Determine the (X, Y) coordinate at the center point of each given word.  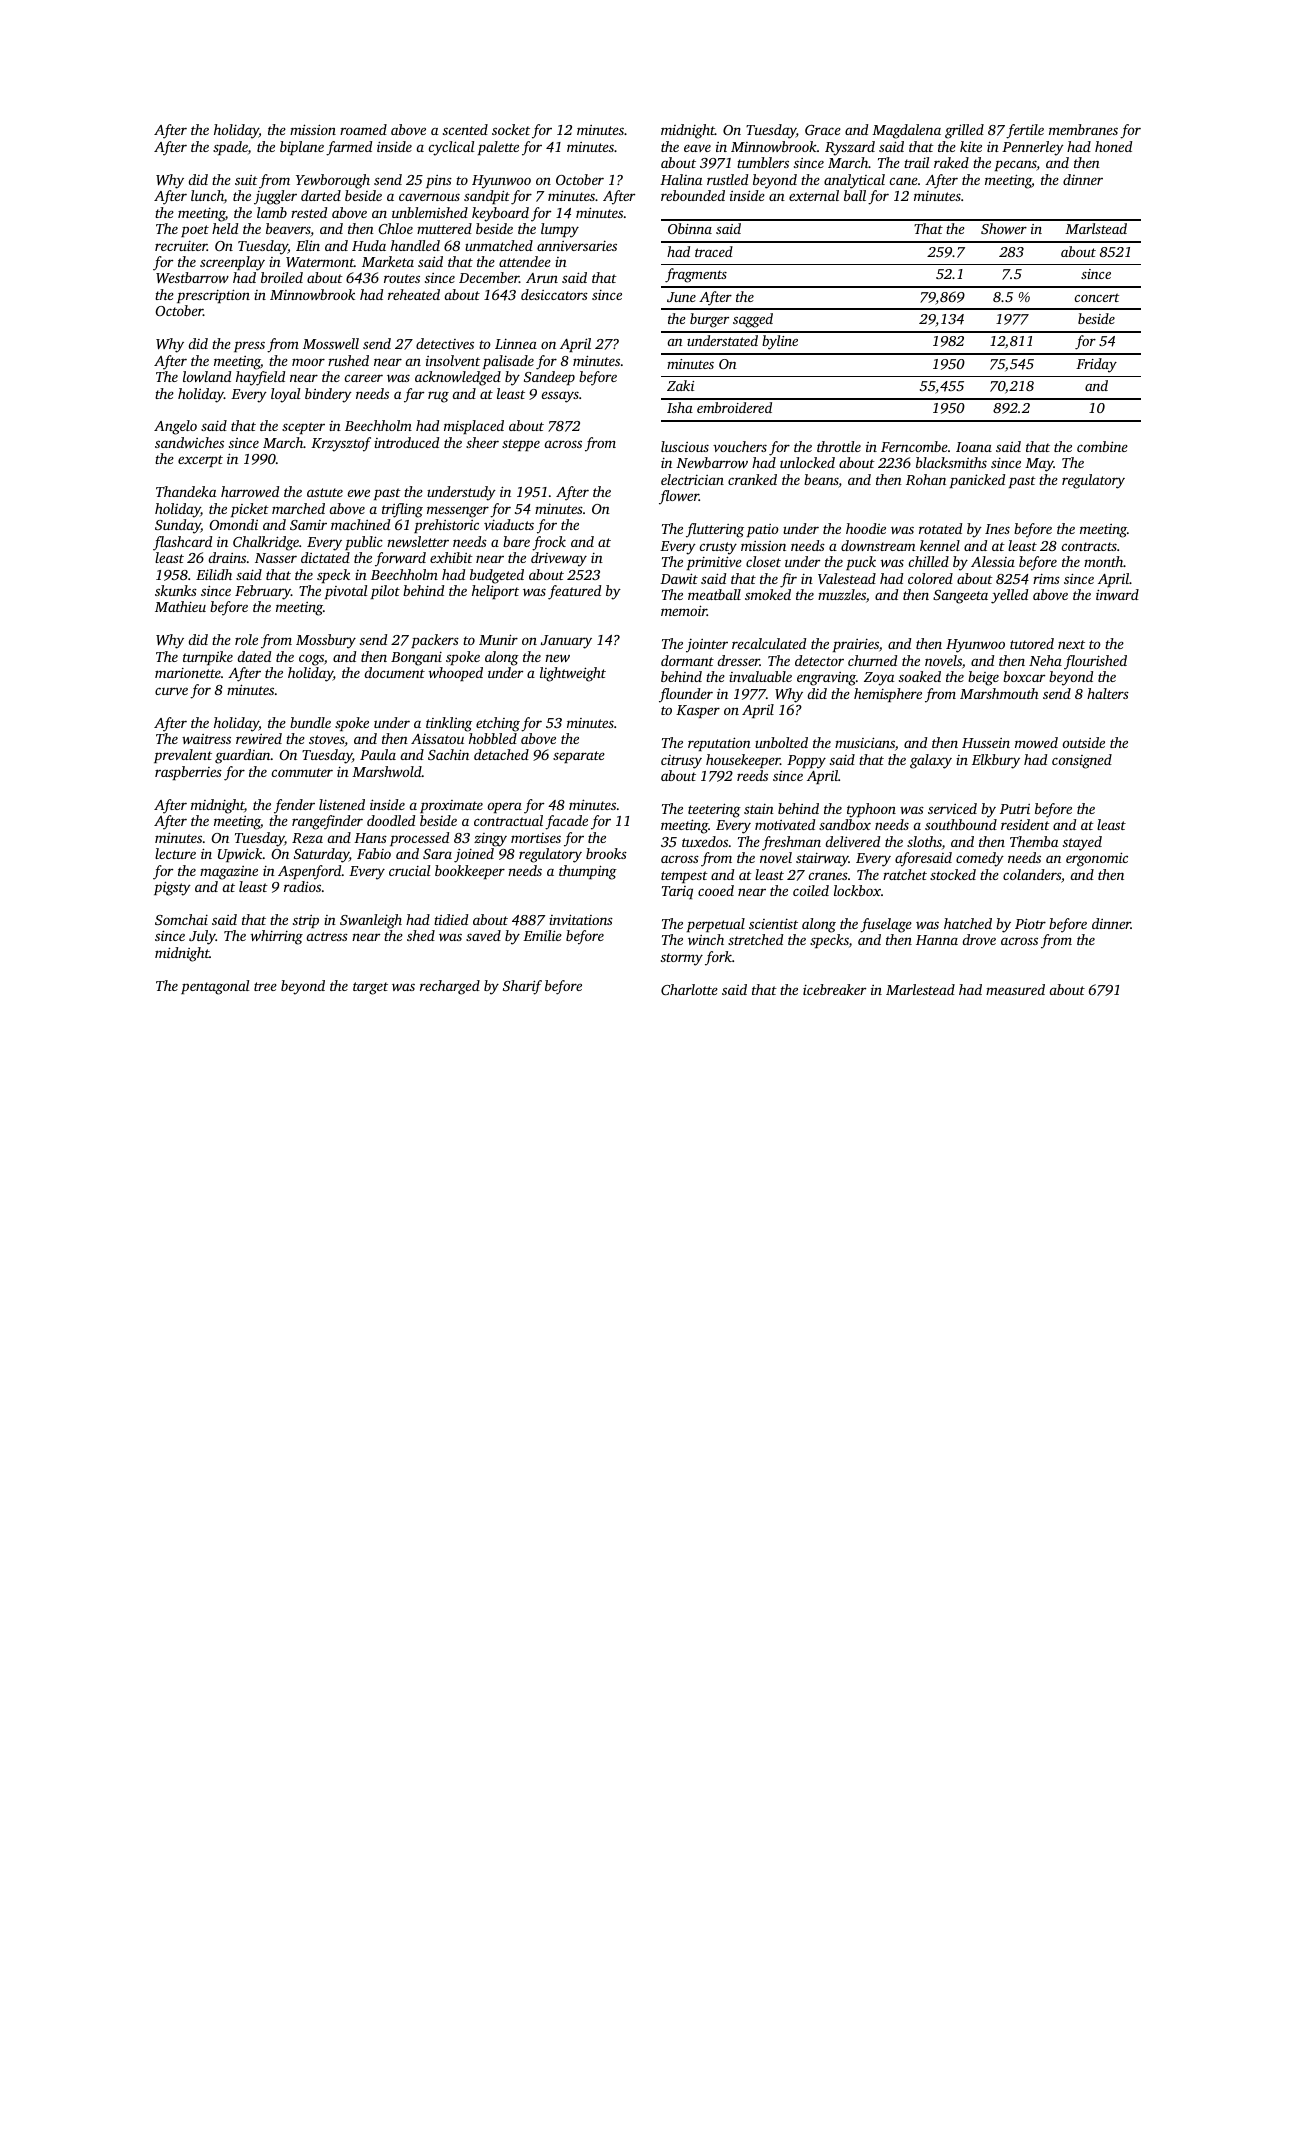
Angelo (175, 427)
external (814, 195)
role (246, 639)
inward (1117, 594)
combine (1102, 446)
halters (1108, 693)
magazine (229, 873)
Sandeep (549, 378)
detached (501, 754)
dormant (687, 660)
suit (246, 180)
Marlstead (1096, 228)
